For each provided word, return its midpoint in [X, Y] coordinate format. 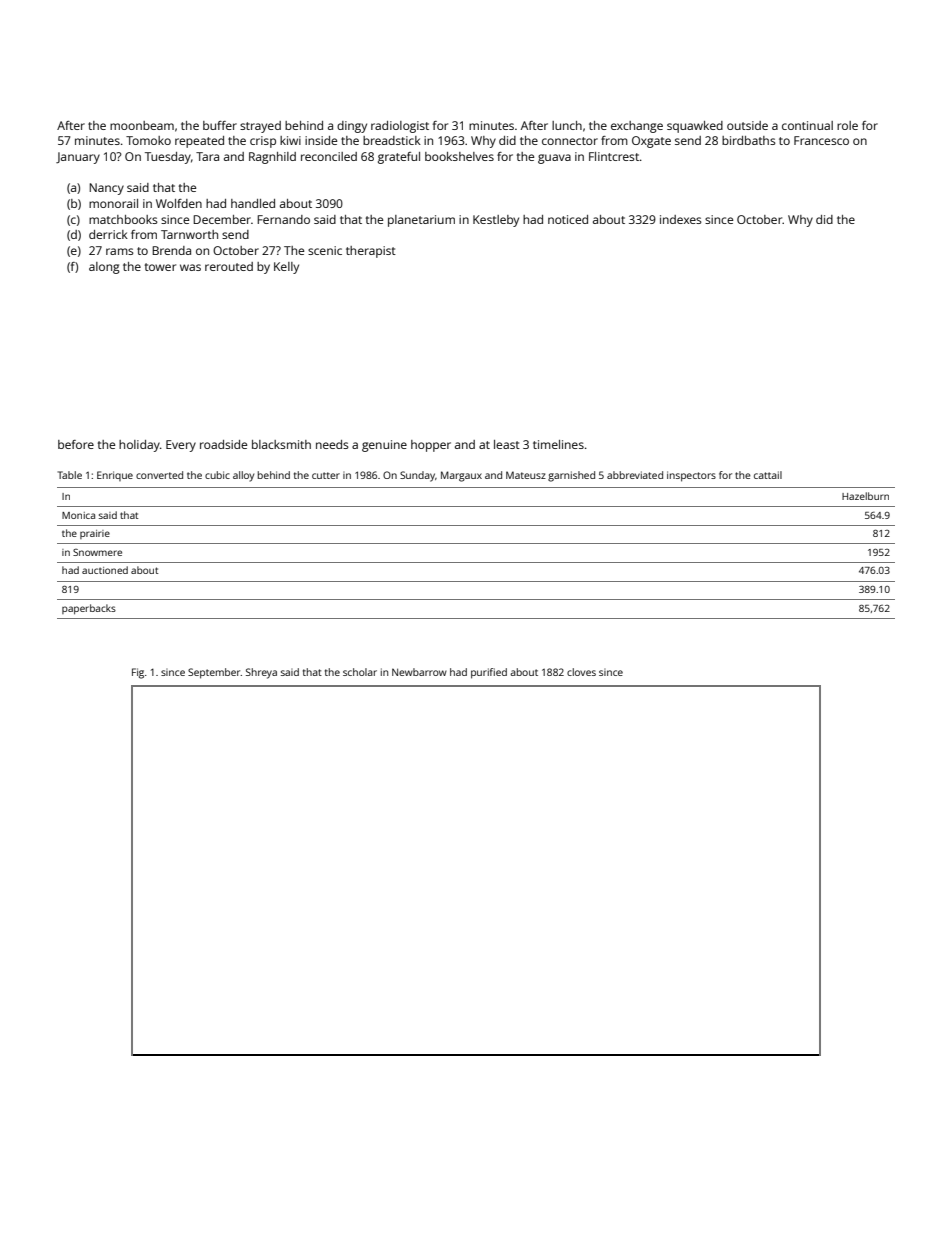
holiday [139, 446]
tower [160, 267]
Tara [207, 156]
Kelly [286, 268]
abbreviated [635, 475]
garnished [571, 476]
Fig [138, 673]
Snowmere [97, 552]
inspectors [691, 476]
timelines [558, 444]
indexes [681, 219]
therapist [371, 252]
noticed [568, 219]
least [507, 444]
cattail [768, 475]
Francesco [821, 140]
